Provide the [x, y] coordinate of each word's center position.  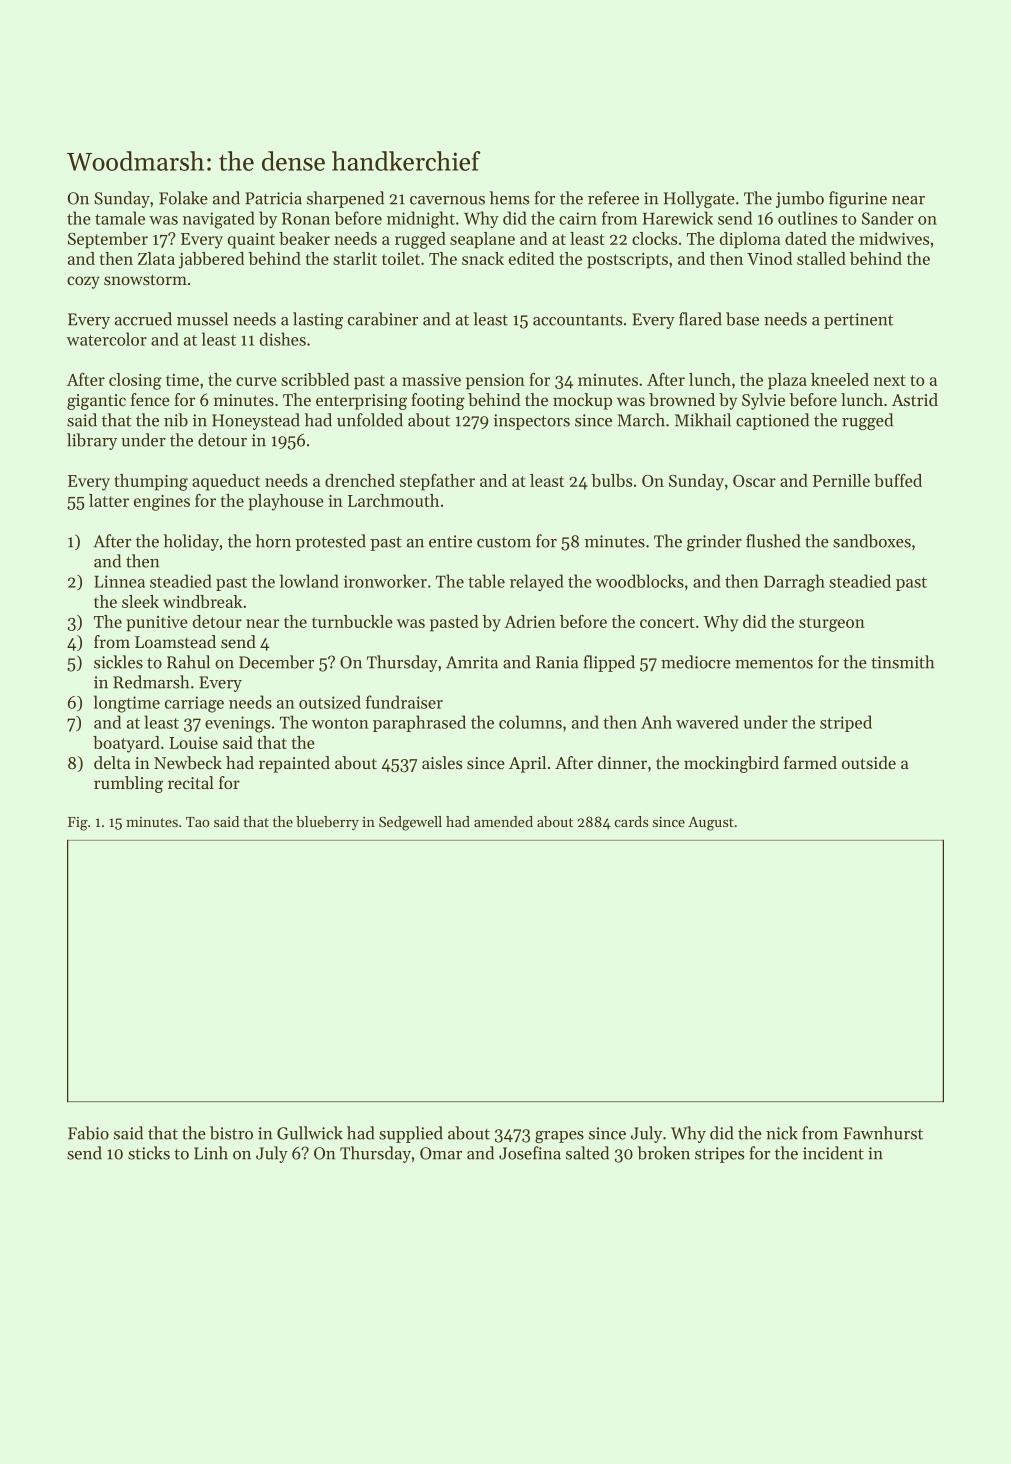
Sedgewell [410, 823]
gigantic [96, 402]
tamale [120, 218]
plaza [787, 381]
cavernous [447, 200]
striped [846, 723]
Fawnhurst [883, 1133]
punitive [157, 624]
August [711, 824]
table [486, 581]
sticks [149, 1153]
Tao [198, 822]
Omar [441, 1153]
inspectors [532, 422]
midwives [894, 238]
